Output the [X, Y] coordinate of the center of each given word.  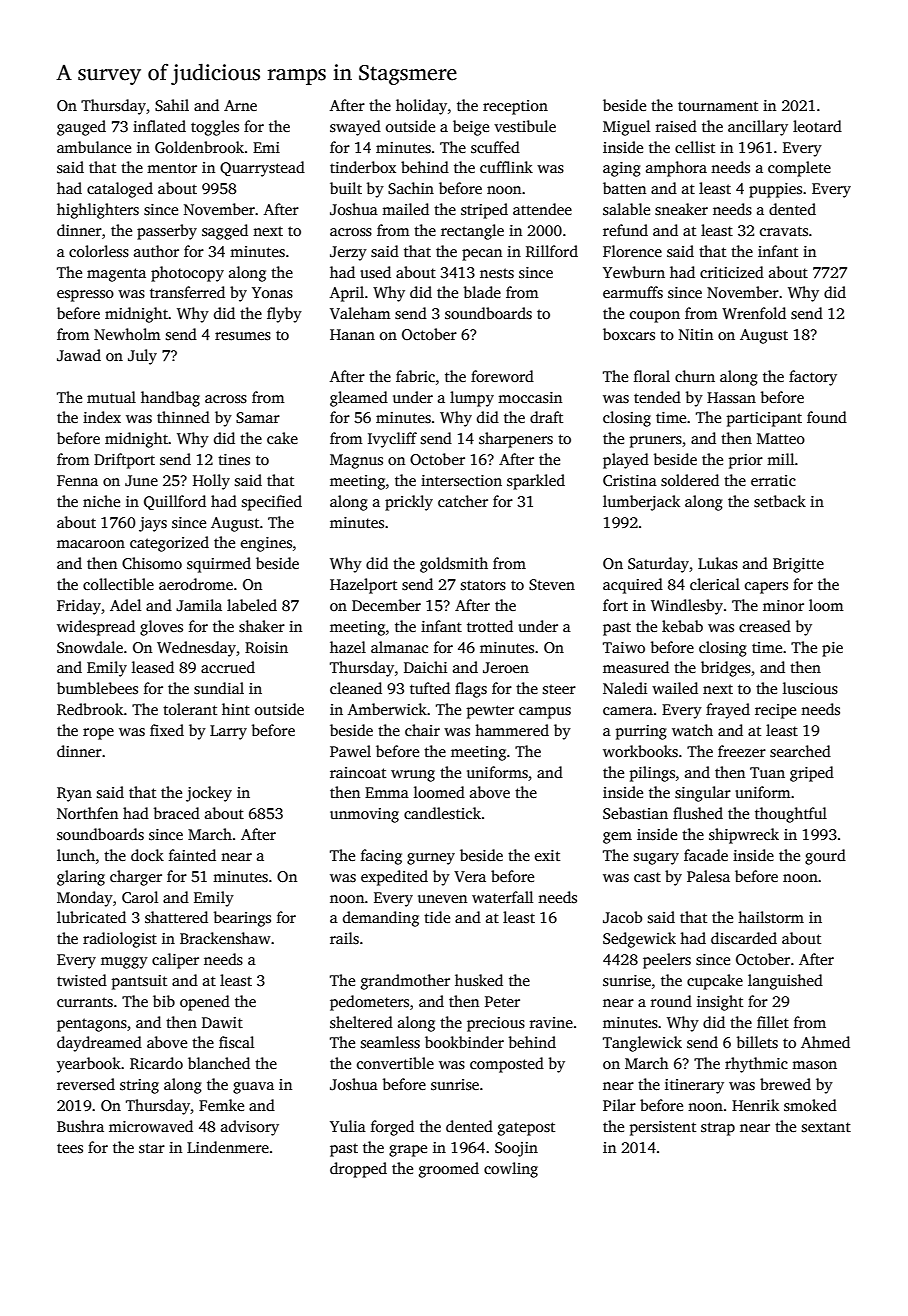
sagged [225, 232]
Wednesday [196, 649]
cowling [511, 1170]
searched [800, 751]
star [152, 1148]
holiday [421, 107]
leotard [817, 126]
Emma [387, 792]
